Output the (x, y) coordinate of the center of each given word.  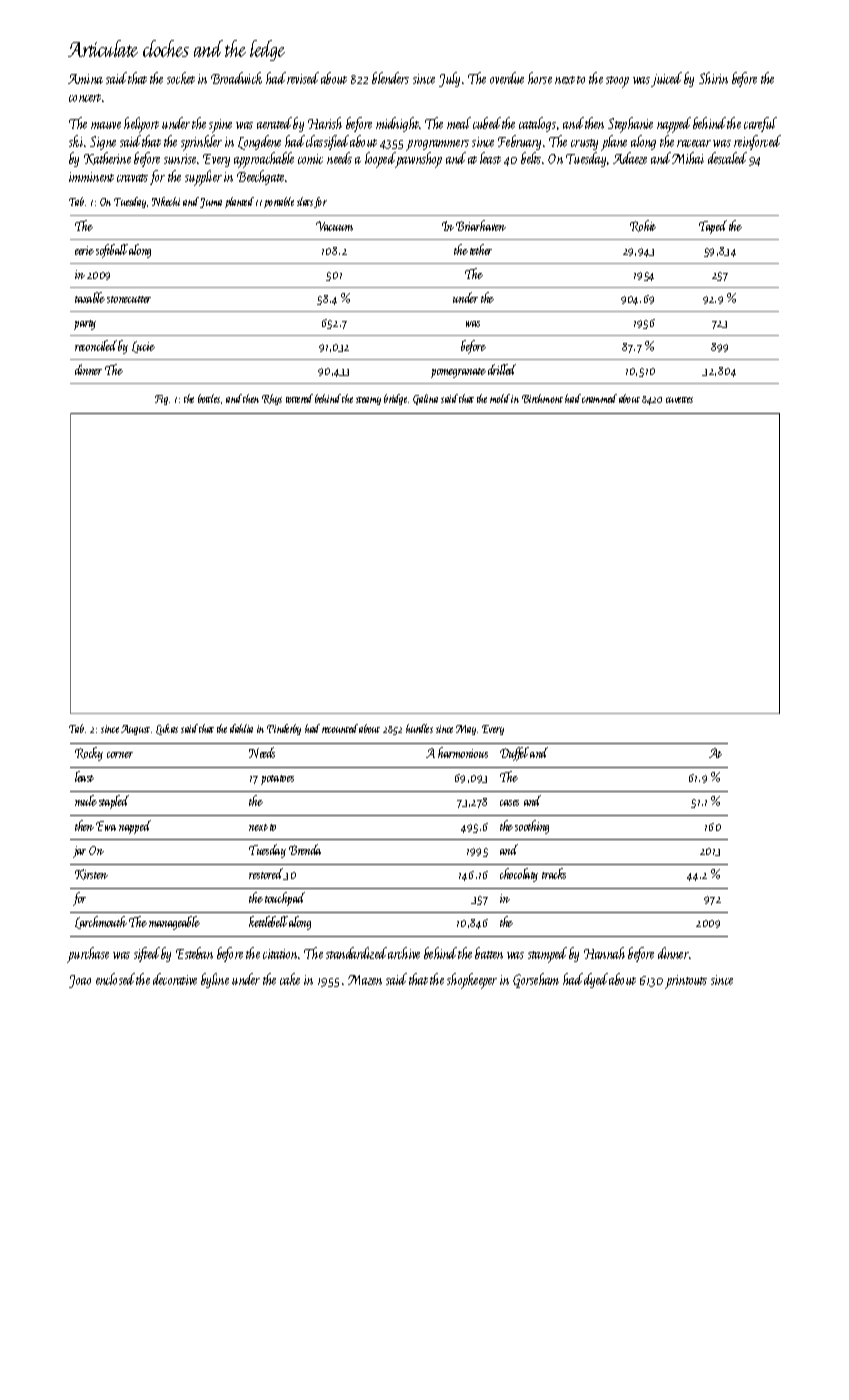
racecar (694, 143)
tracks (554, 873)
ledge (267, 50)
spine (220, 126)
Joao (80, 981)
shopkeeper (472, 981)
